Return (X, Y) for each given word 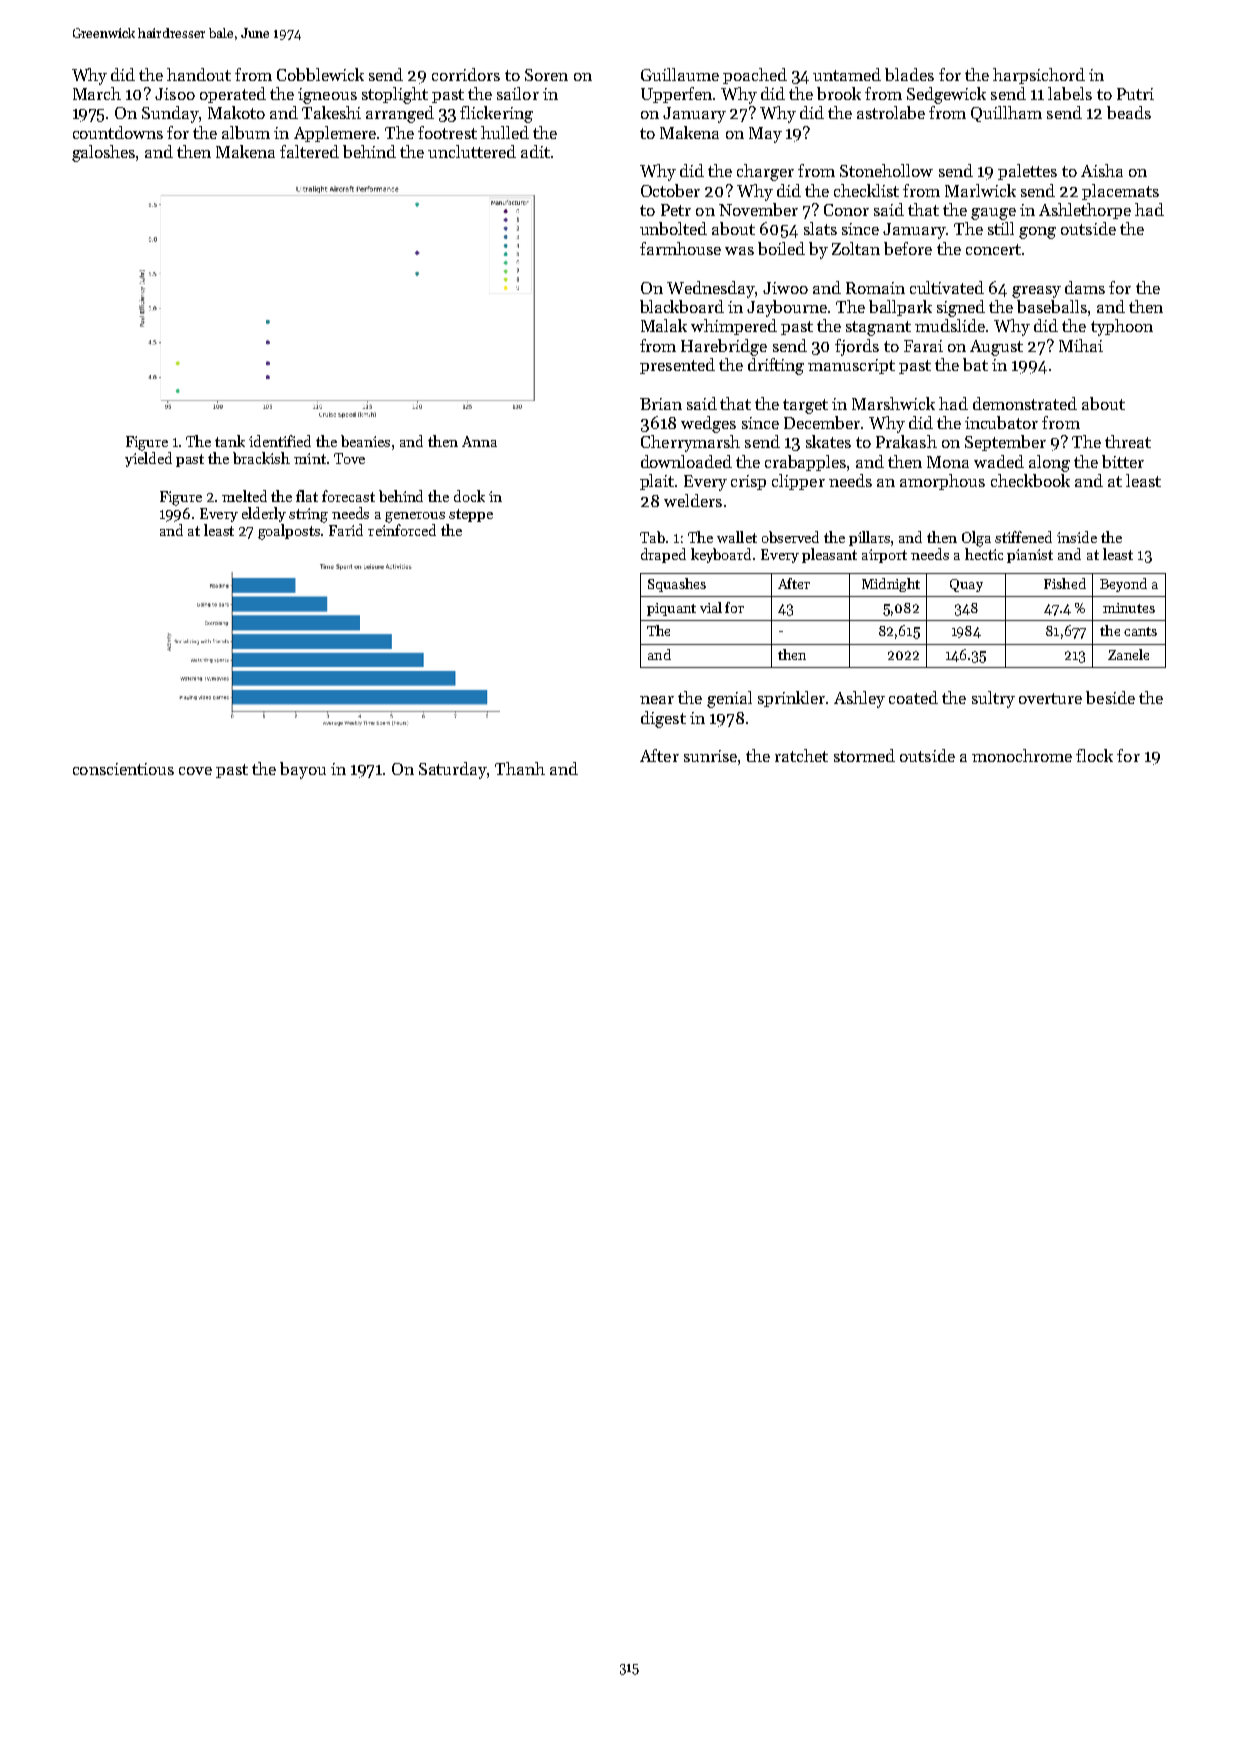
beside (1110, 697)
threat (1128, 441)
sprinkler (791, 699)
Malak (664, 325)
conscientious (123, 769)
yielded (148, 459)
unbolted (673, 228)
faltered (309, 151)
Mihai (1081, 345)
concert (993, 249)
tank (230, 441)
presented (677, 366)
